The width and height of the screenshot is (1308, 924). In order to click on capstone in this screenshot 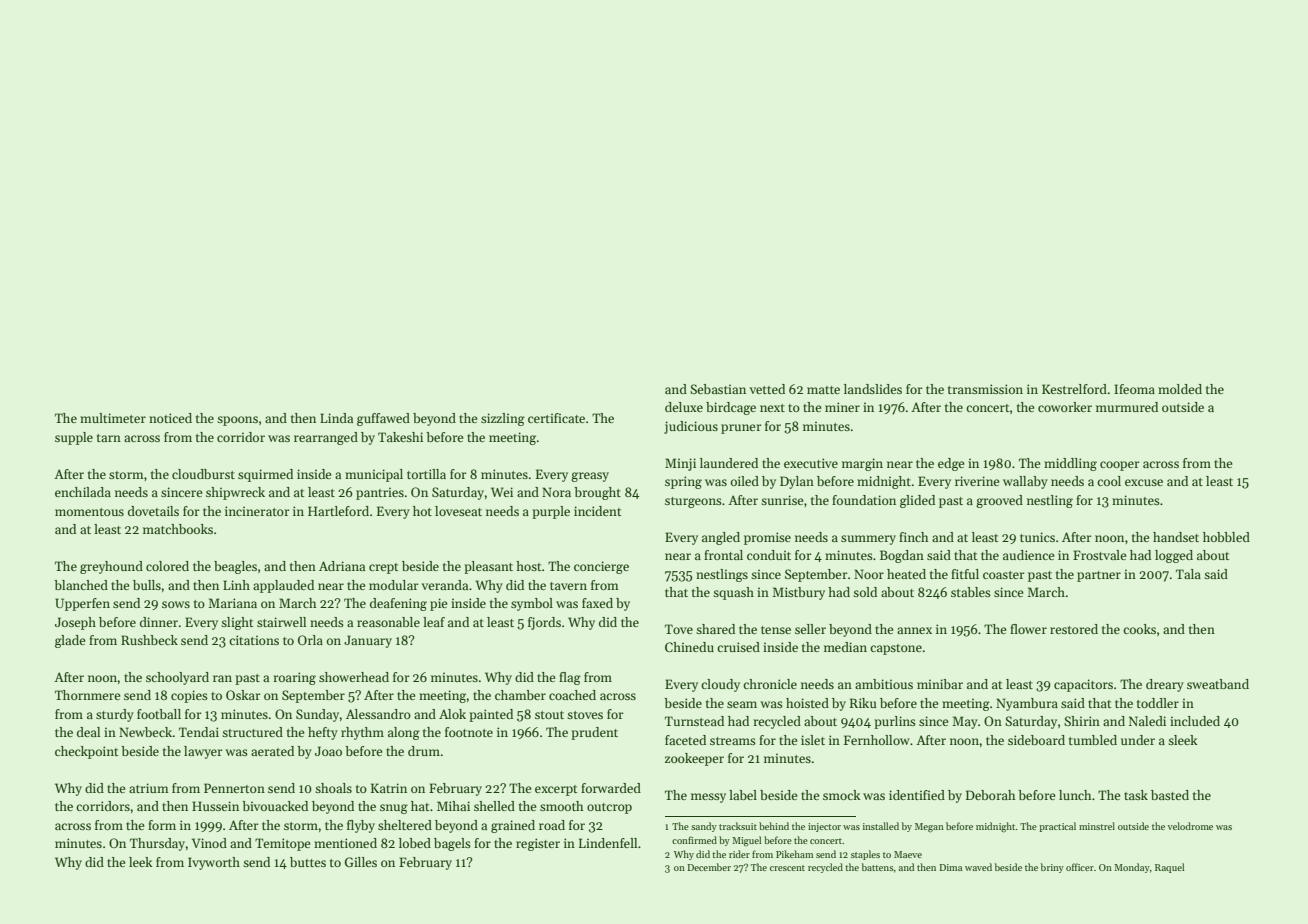, I will do `click(896, 649)`.
